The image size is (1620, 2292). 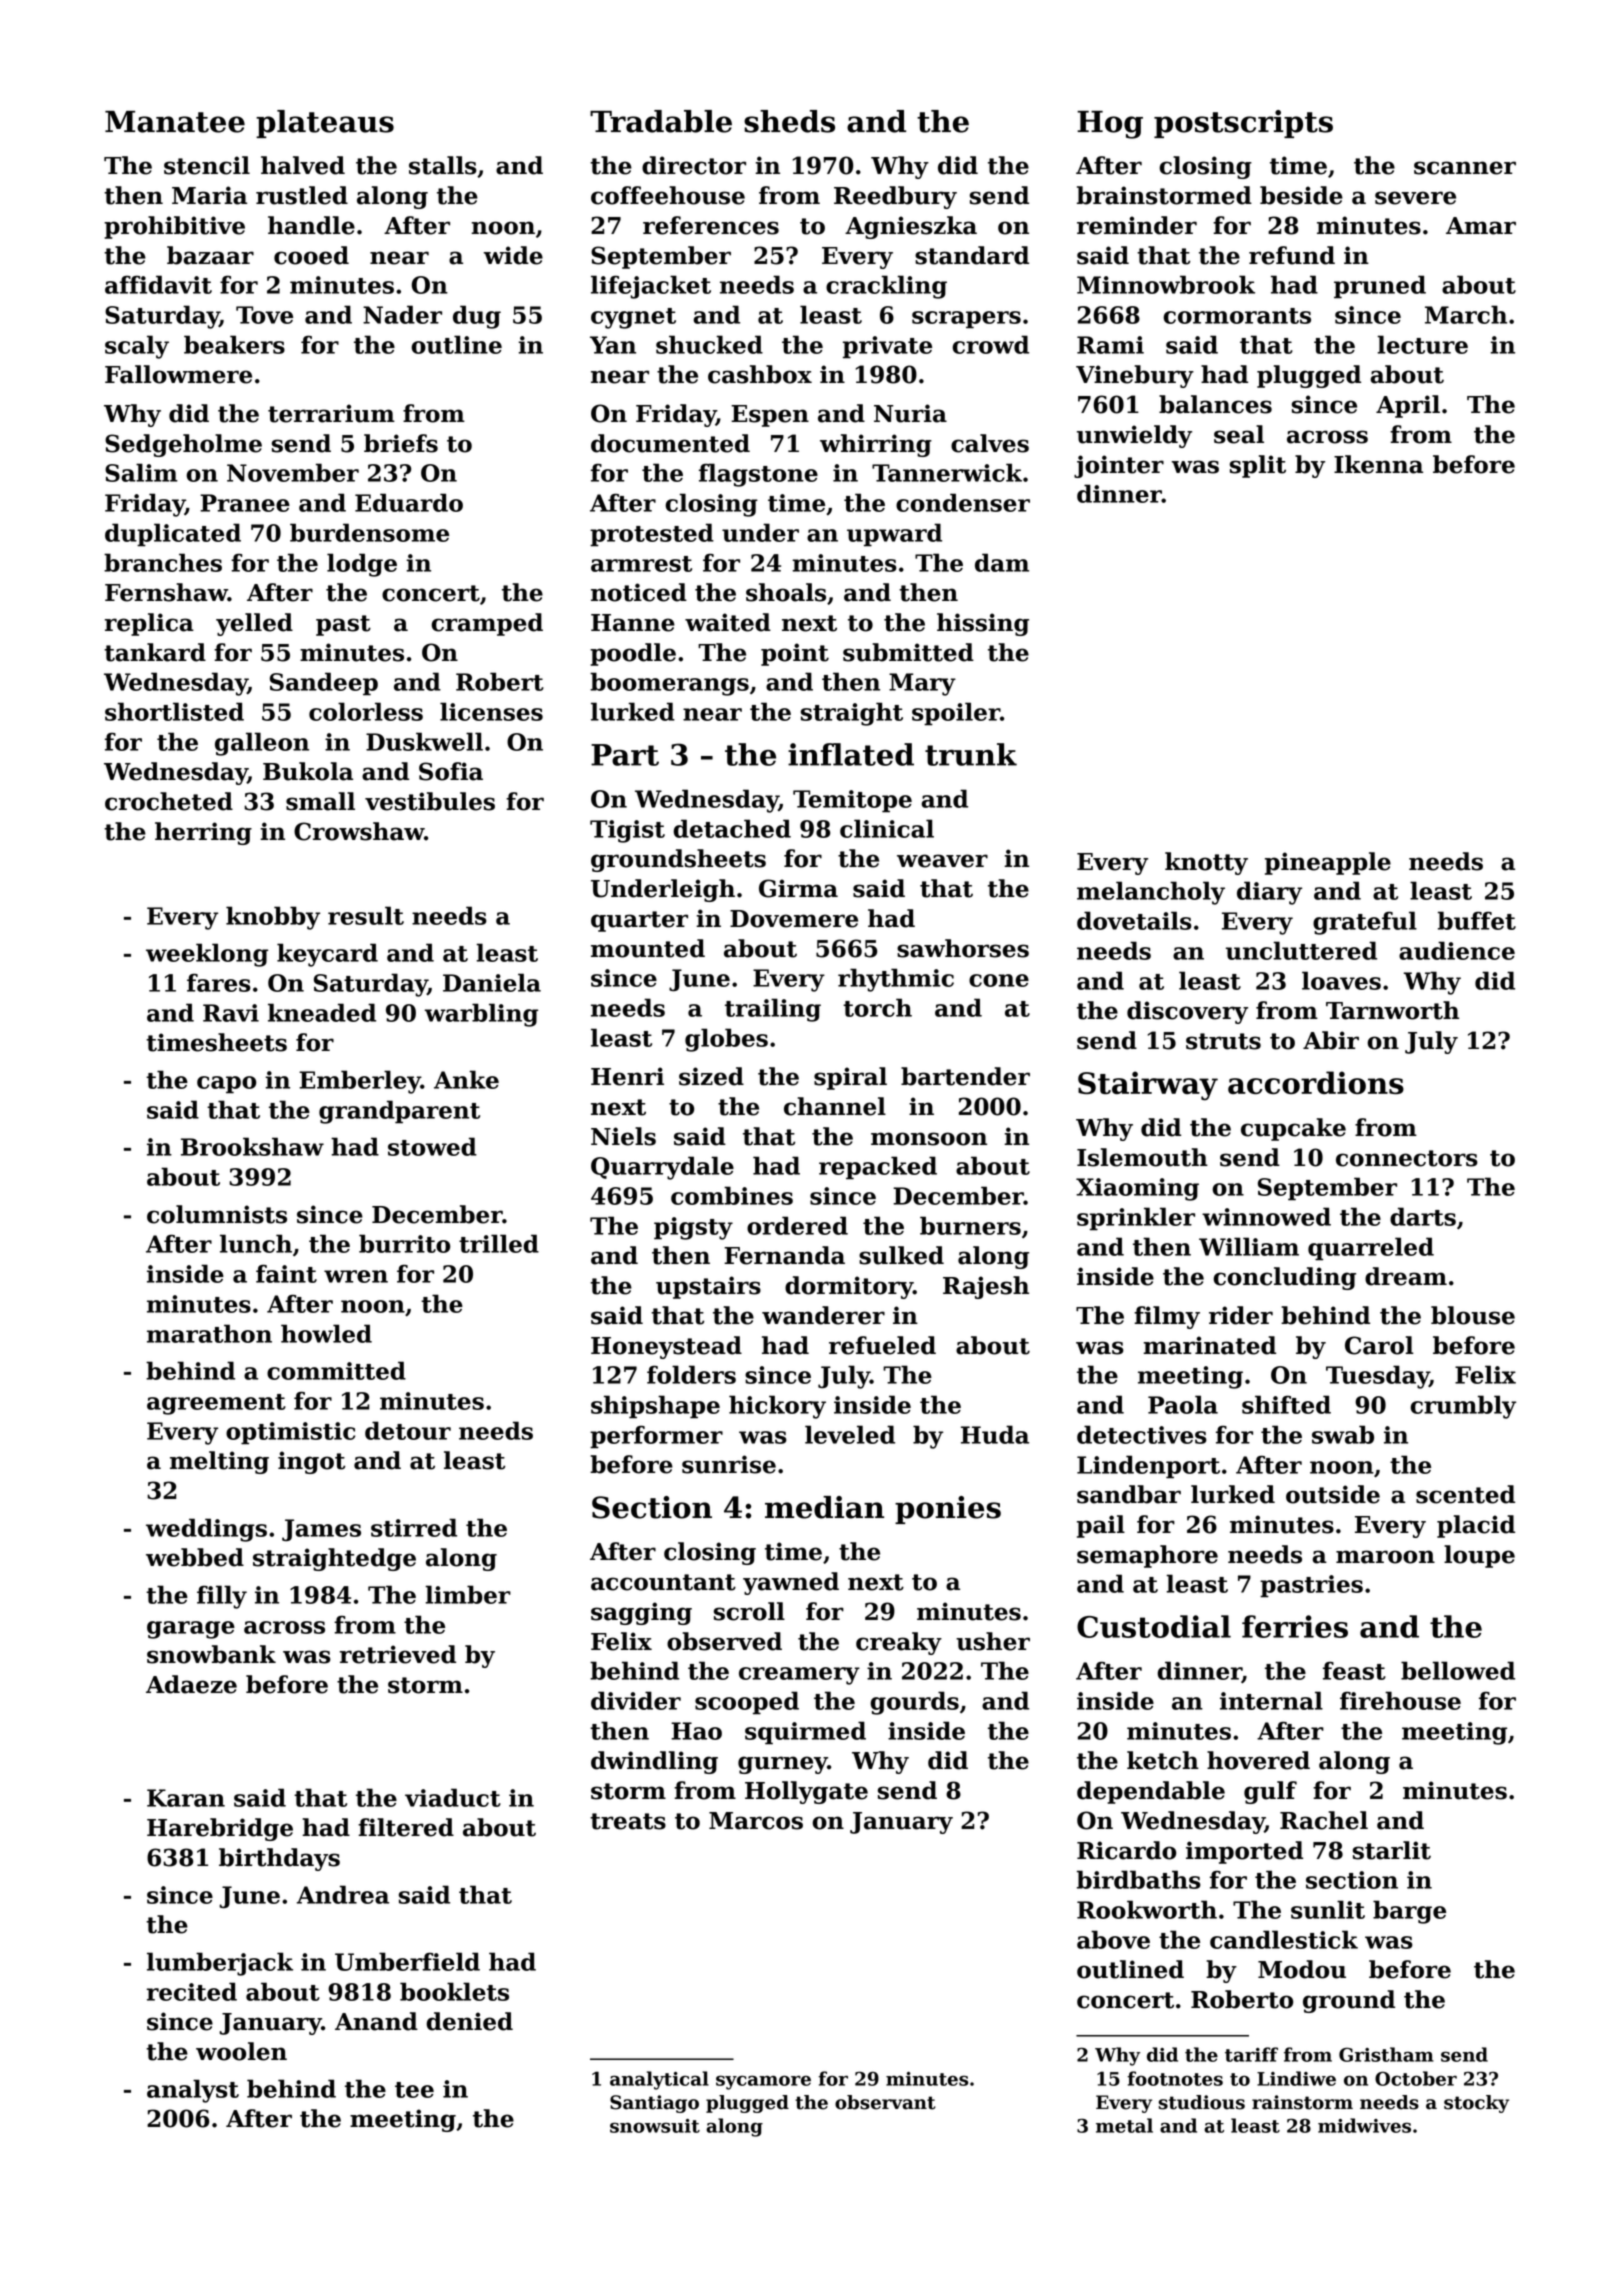 What do you see at coordinates (656, 1437) in the document?
I see `performer` at bounding box center [656, 1437].
